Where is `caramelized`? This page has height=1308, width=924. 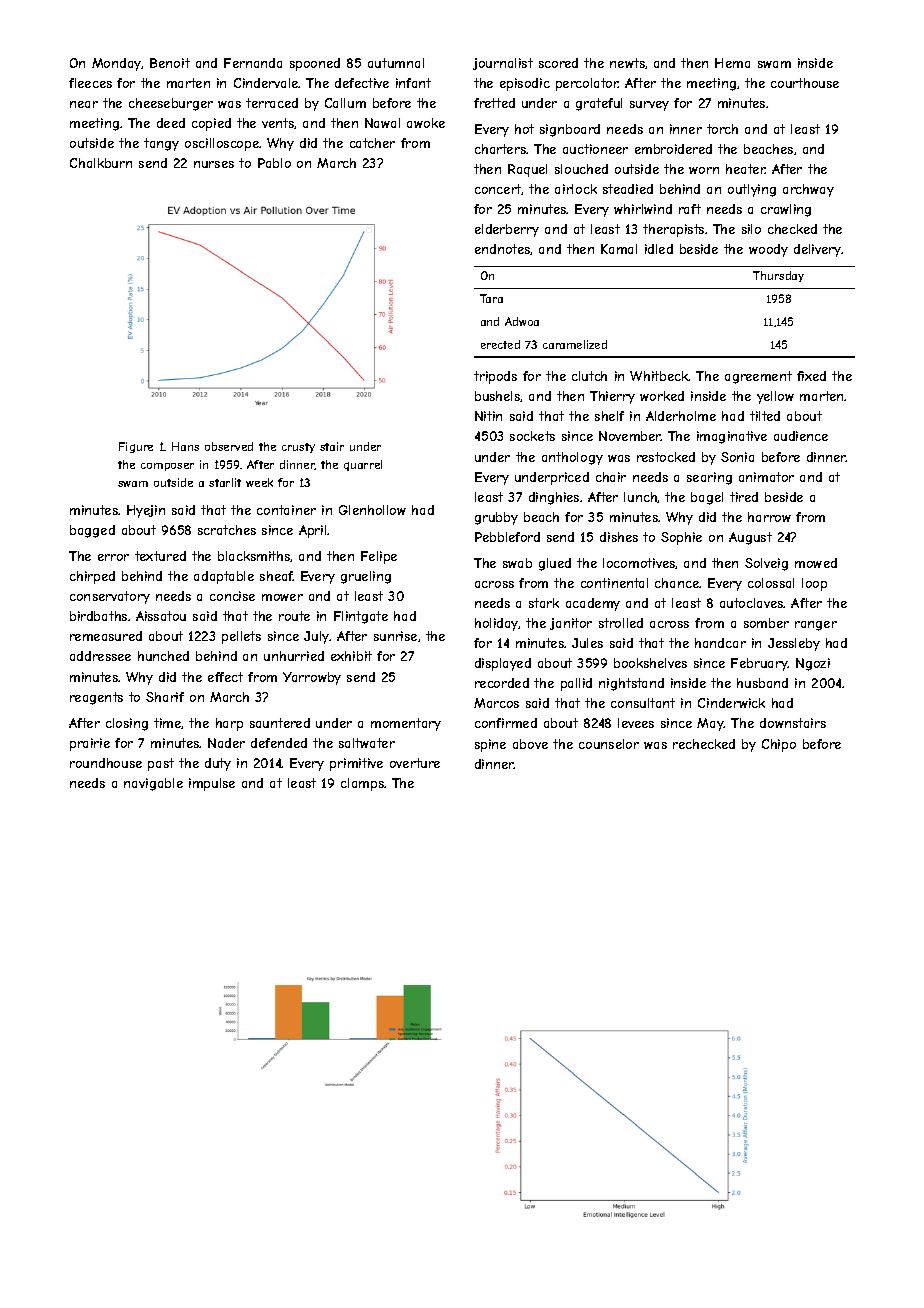
caramelized is located at coordinates (575, 344).
